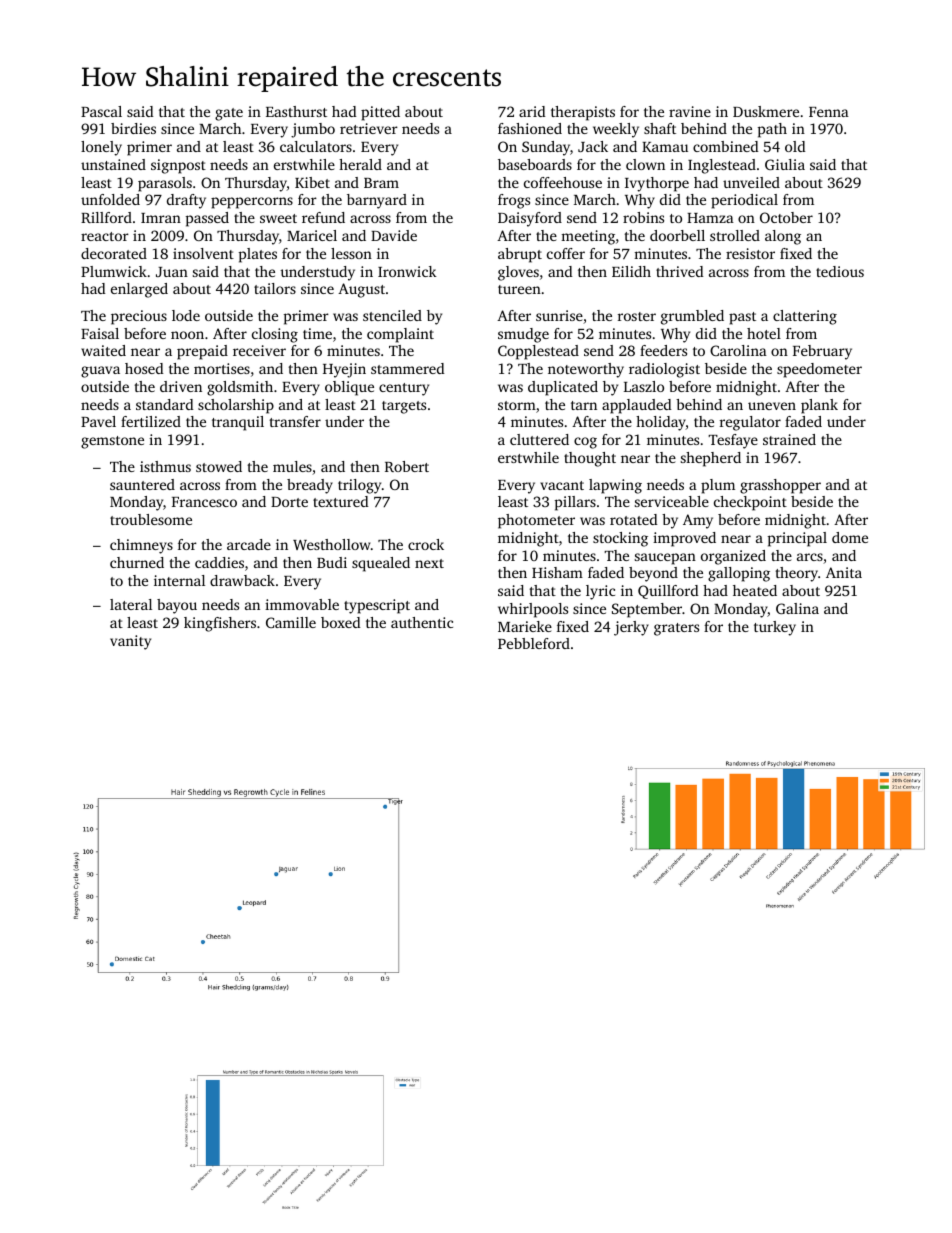 Image resolution: width=952 pixels, height=1233 pixels. Describe the element at coordinates (219, 562) in the screenshot. I see `caddies` at that location.
